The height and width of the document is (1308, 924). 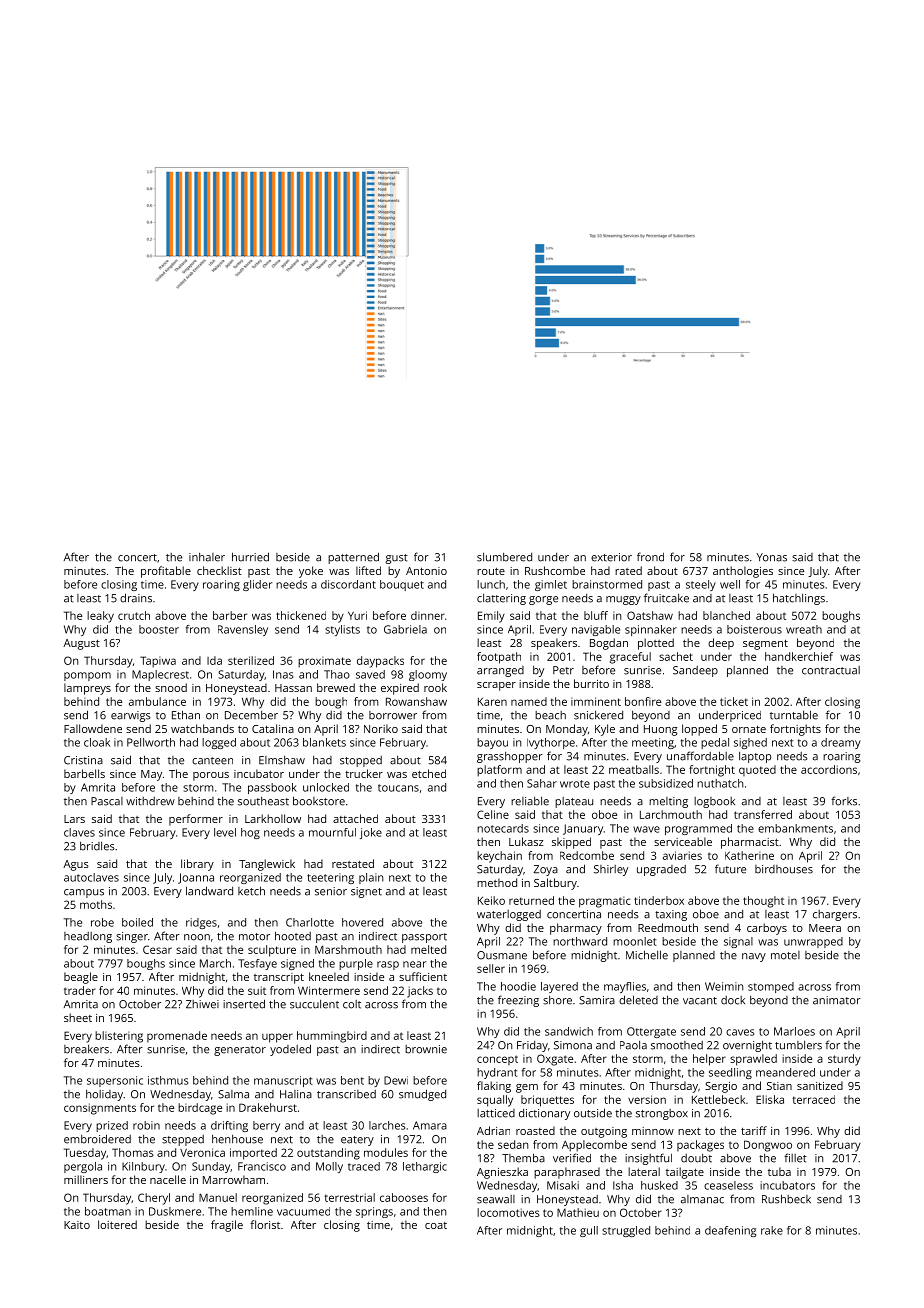 What do you see at coordinates (436, 1225) in the document?
I see `coat` at bounding box center [436, 1225].
